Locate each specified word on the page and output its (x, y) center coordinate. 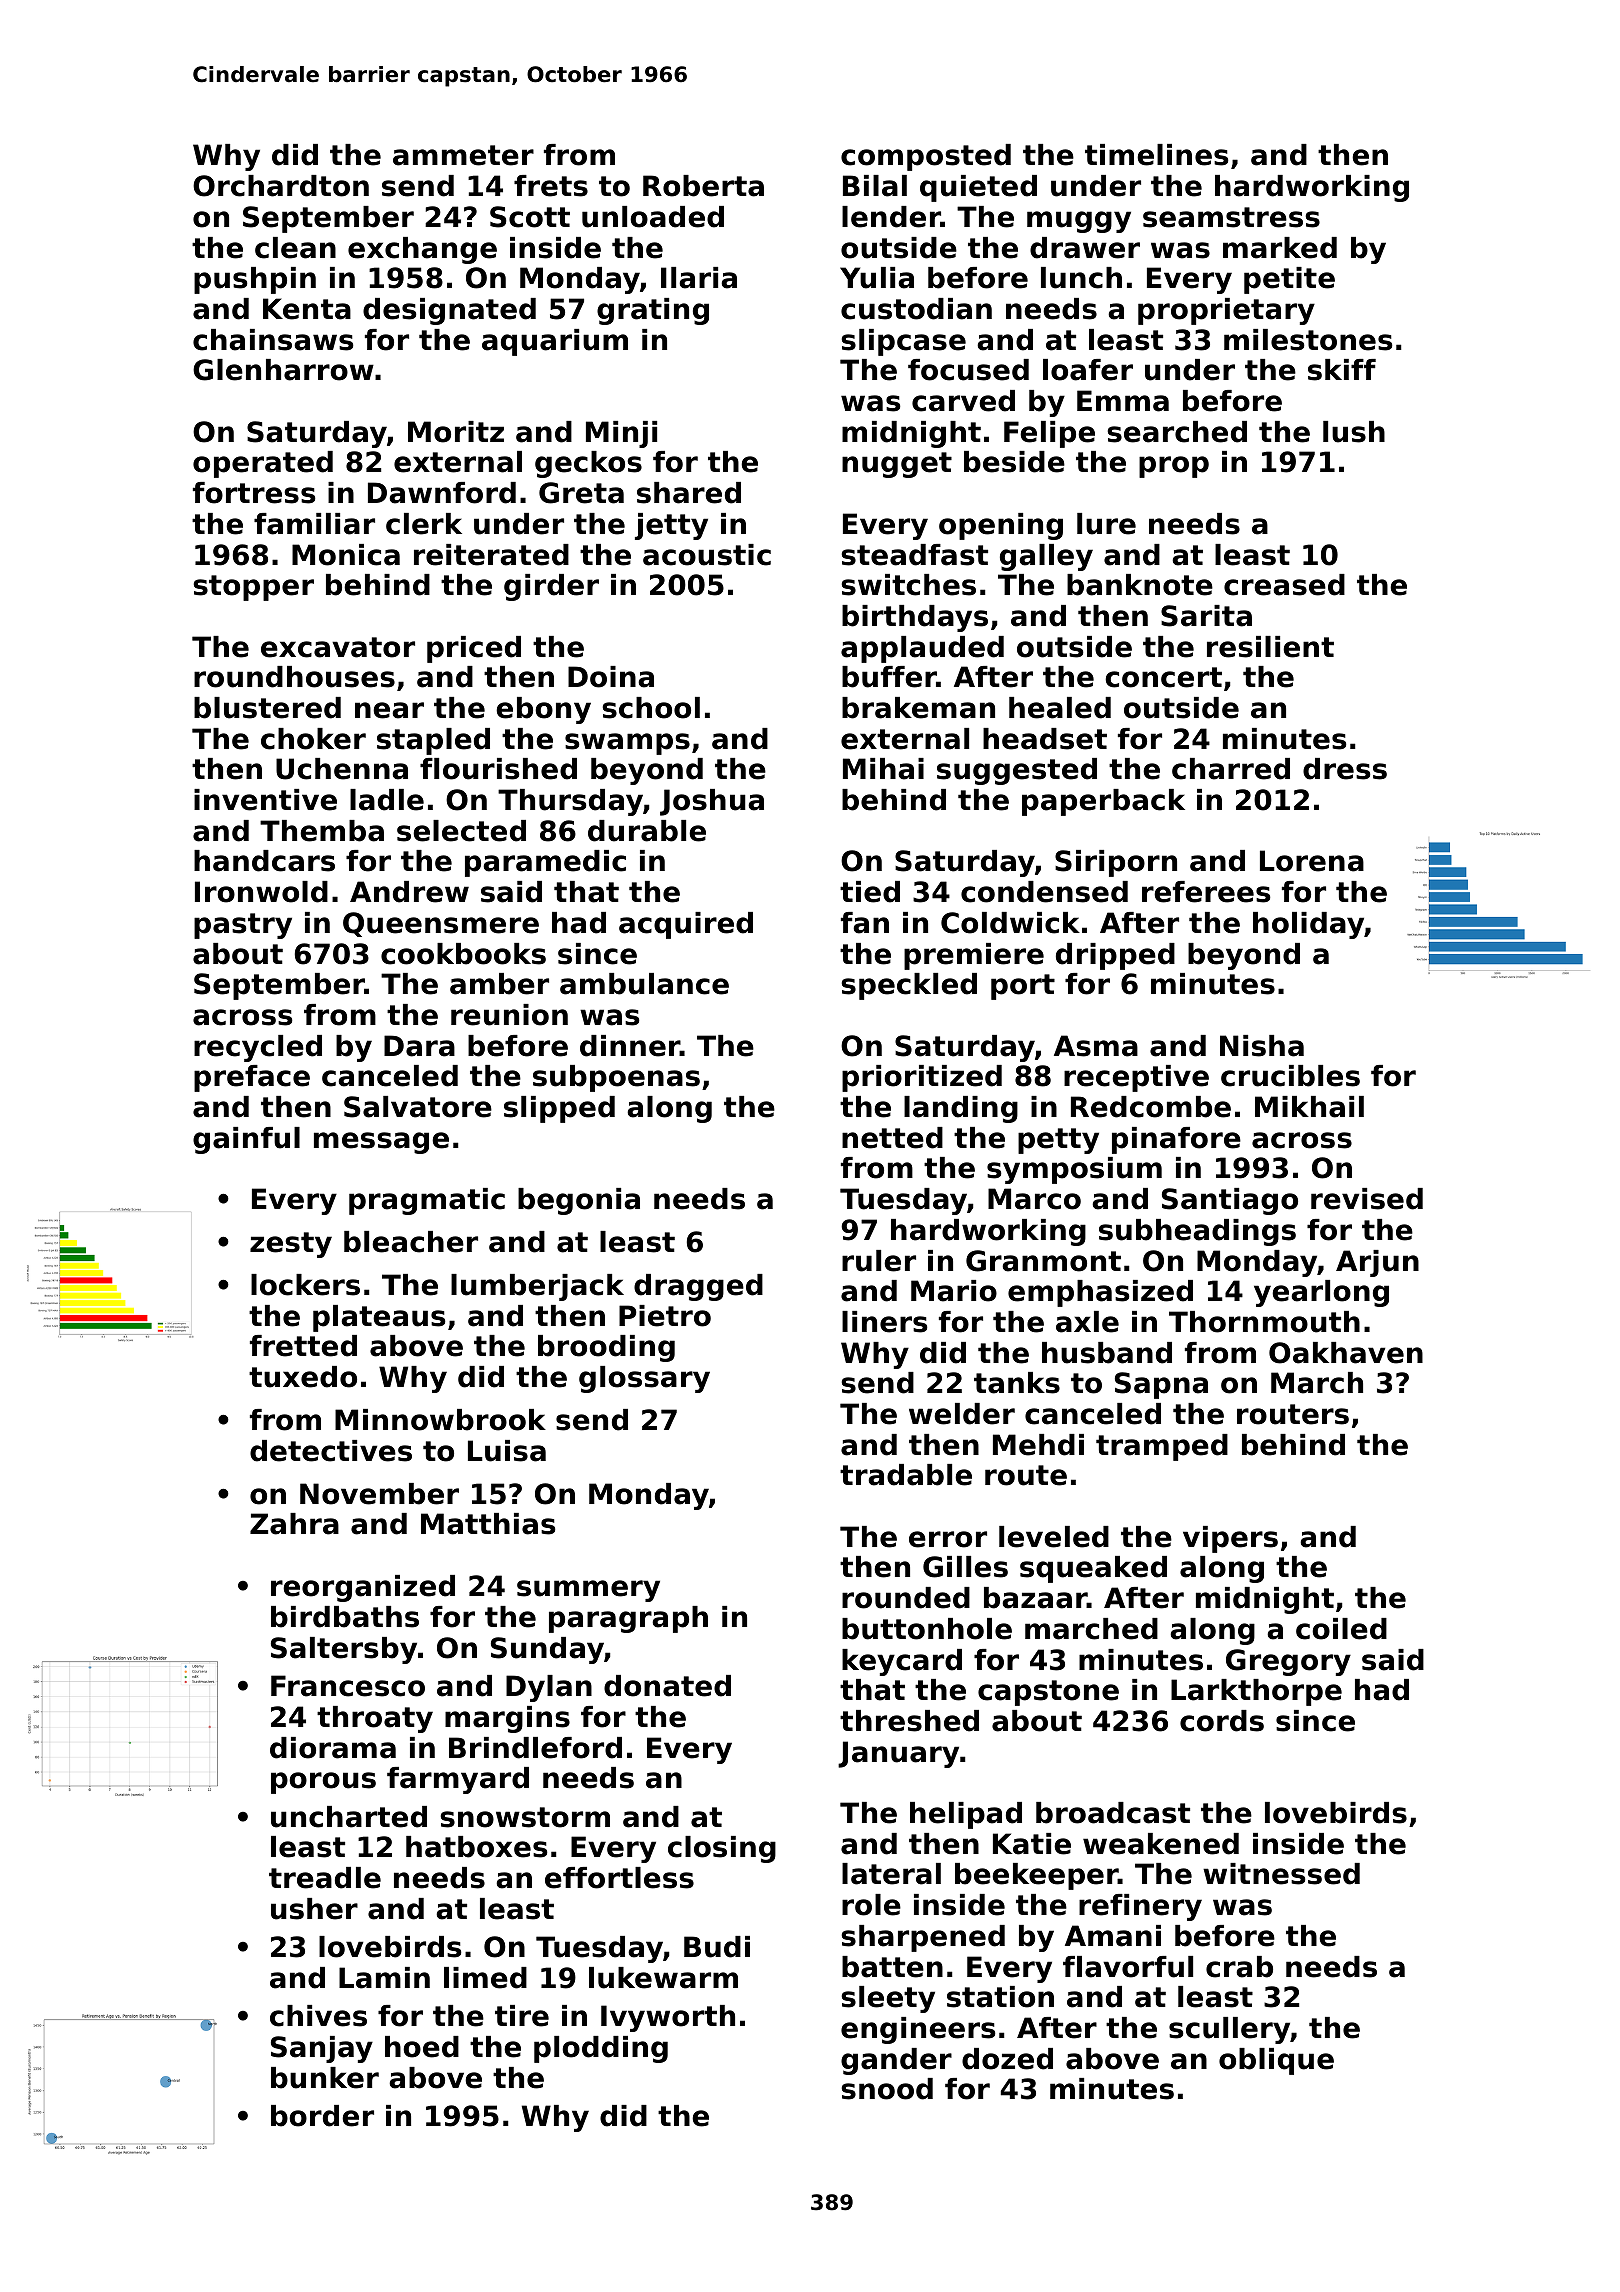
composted (926, 157)
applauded (922, 649)
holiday (1309, 925)
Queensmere (441, 924)
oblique (1276, 2061)
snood (887, 2089)
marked (1280, 248)
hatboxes (477, 1847)
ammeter (463, 155)
